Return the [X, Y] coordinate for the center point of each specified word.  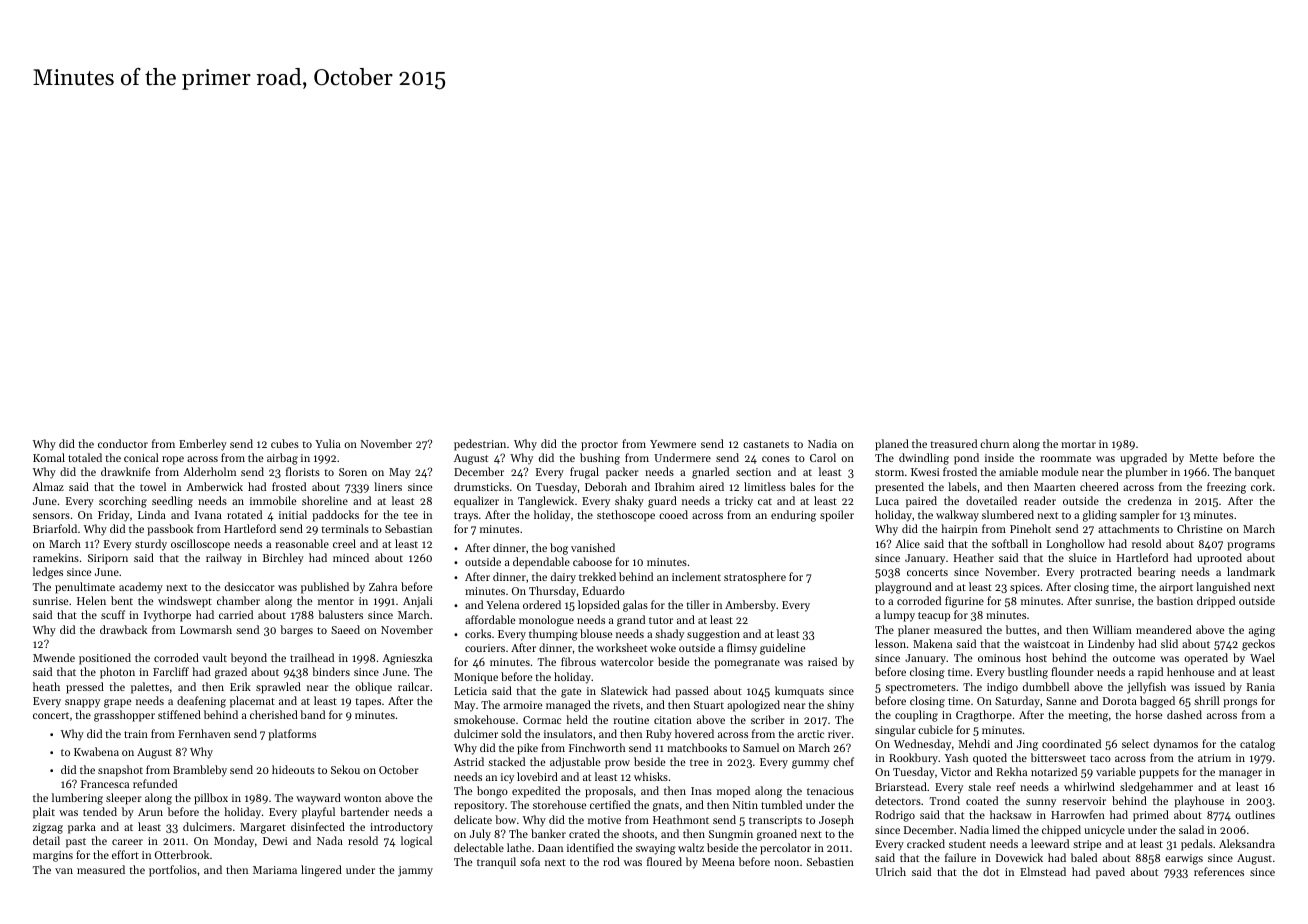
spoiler [837, 516]
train [136, 734]
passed [692, 692]
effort [125, 854]
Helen [91, 600]
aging [1262, 631]
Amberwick [214, 486]
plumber [1146, 473]
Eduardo [603, 590]
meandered [1164, 629]
